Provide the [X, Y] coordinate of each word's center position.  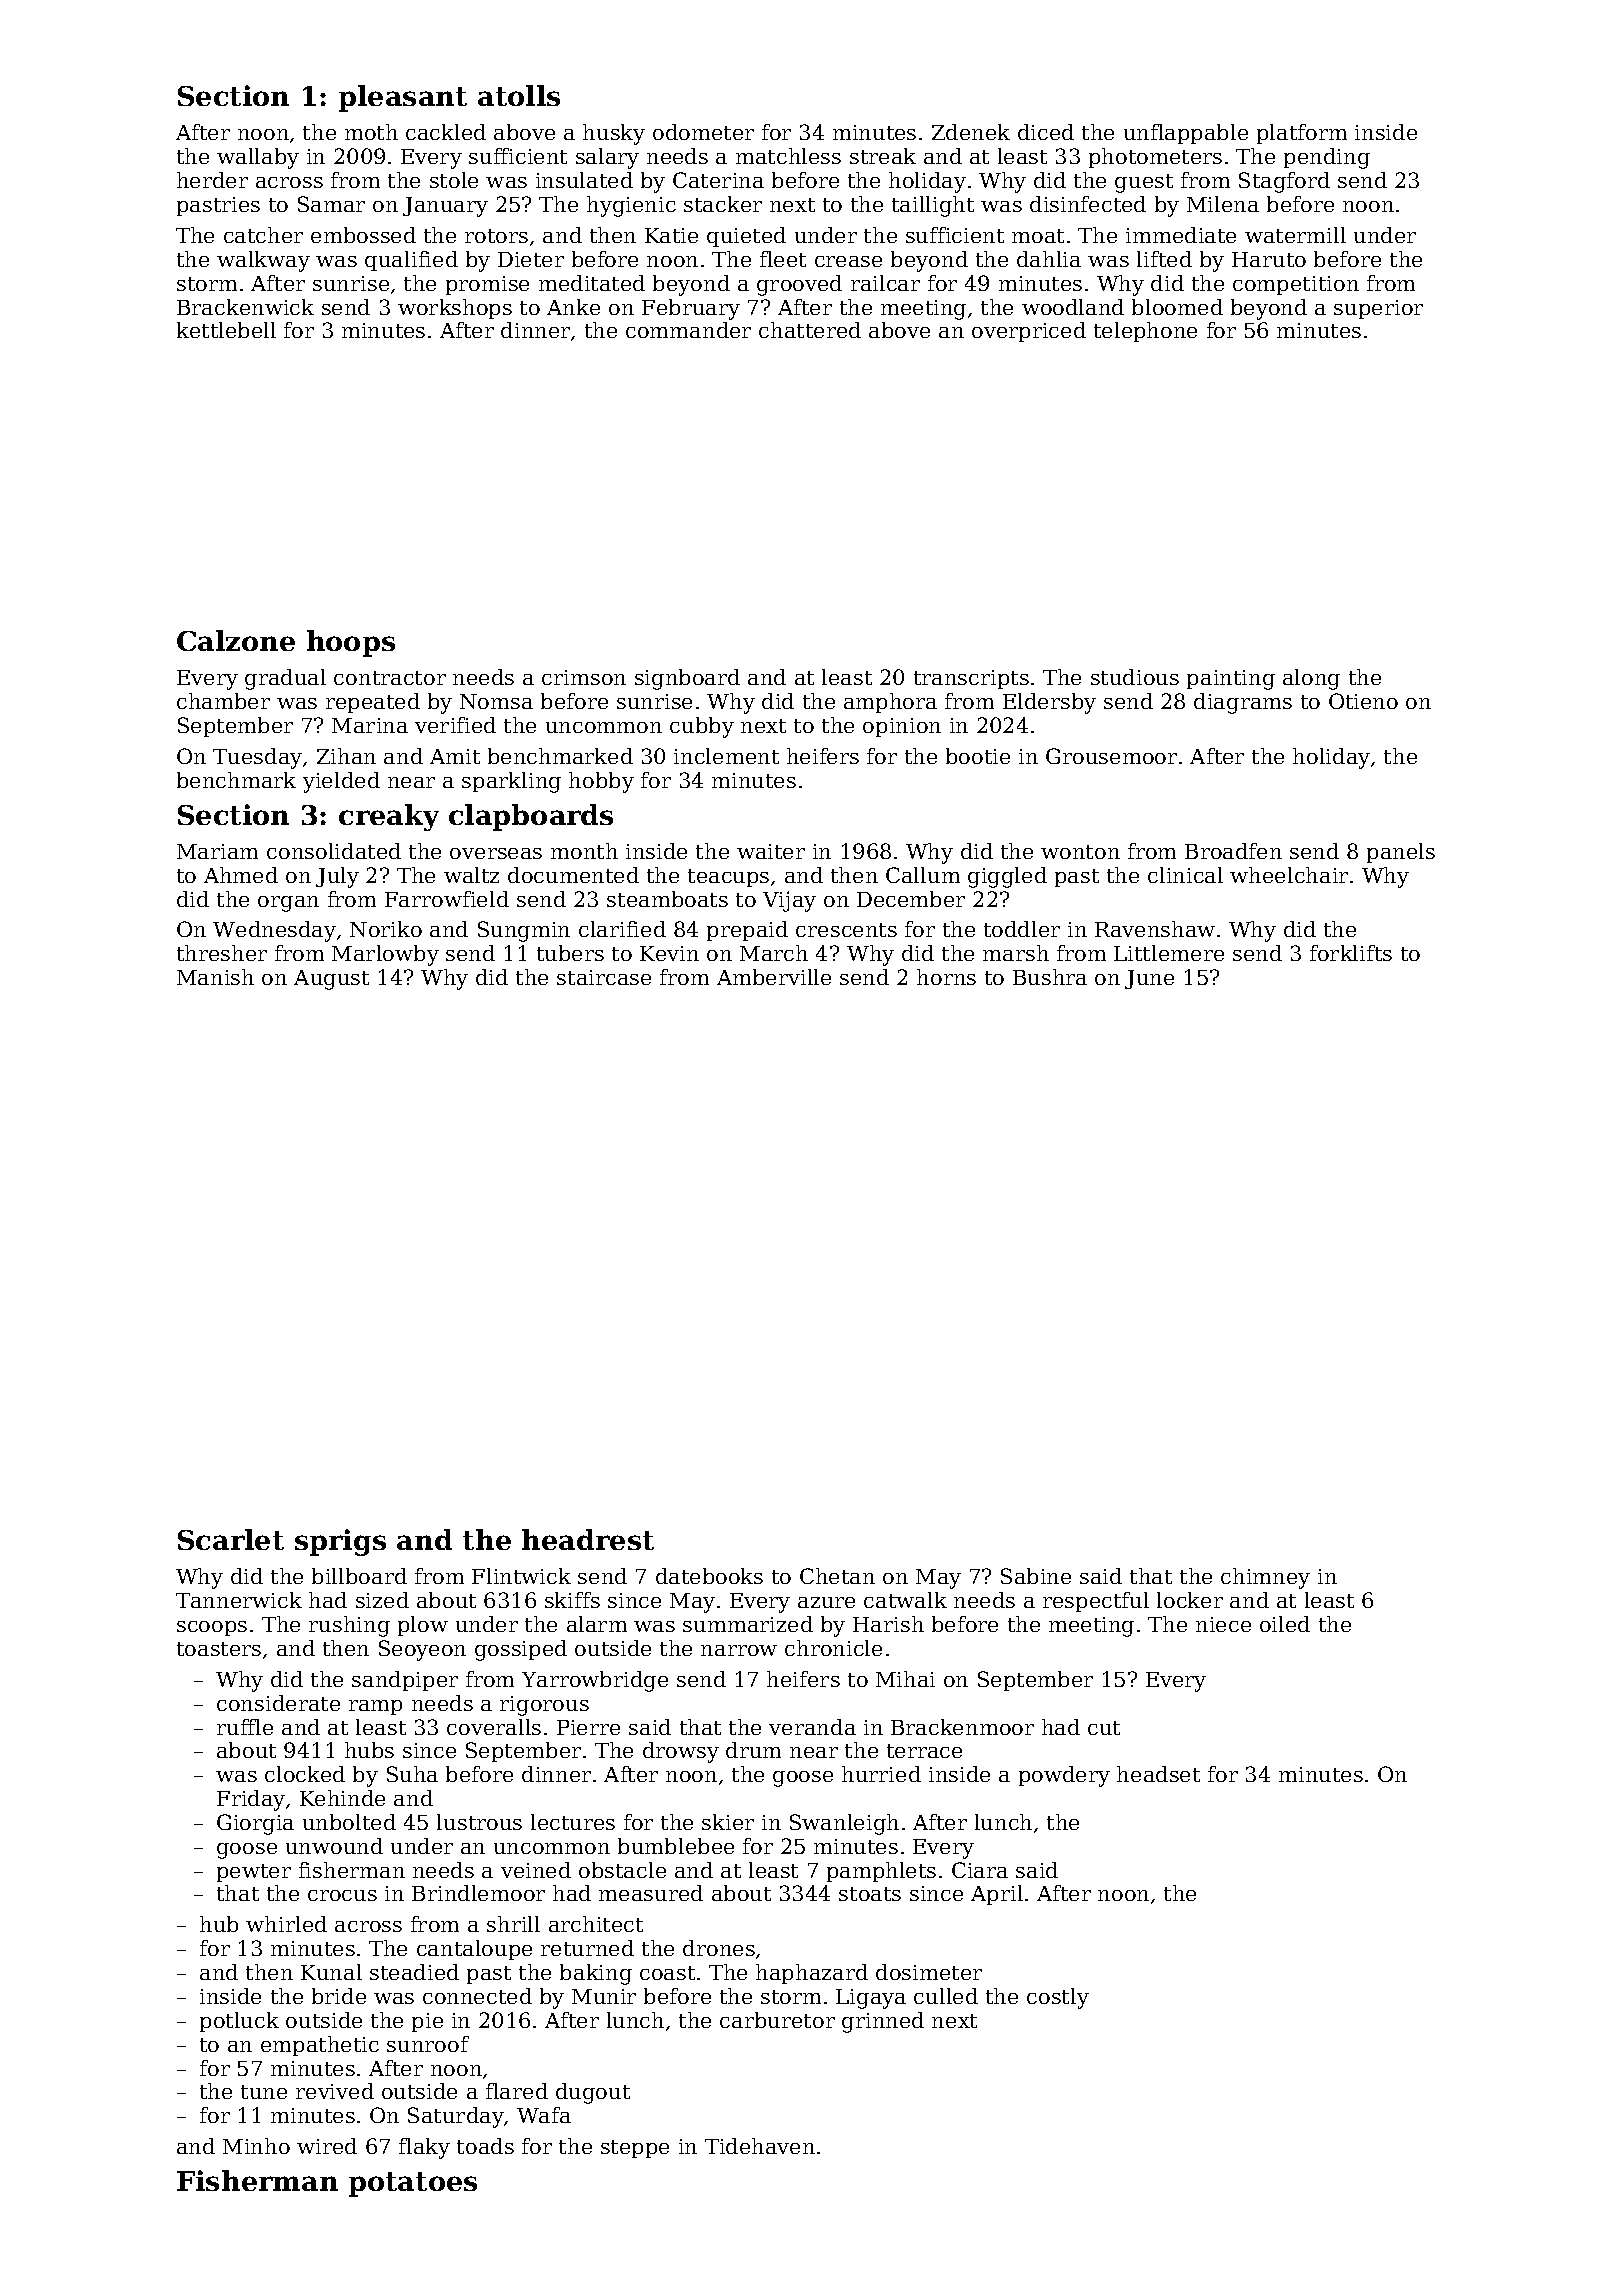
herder [212, 180]
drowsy [681, 1752]
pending [1327, 158]
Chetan [837, 1576]
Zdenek [971, 132]
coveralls [494, 1727]
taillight [933, 206]
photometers [1155, 158]
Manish [215, 977]
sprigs [340, 1542]
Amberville [774, 977]
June [1149, 979]
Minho [256, 2146]
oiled [1285, 1624]
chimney [1265, 1578]
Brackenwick [245, 307]
